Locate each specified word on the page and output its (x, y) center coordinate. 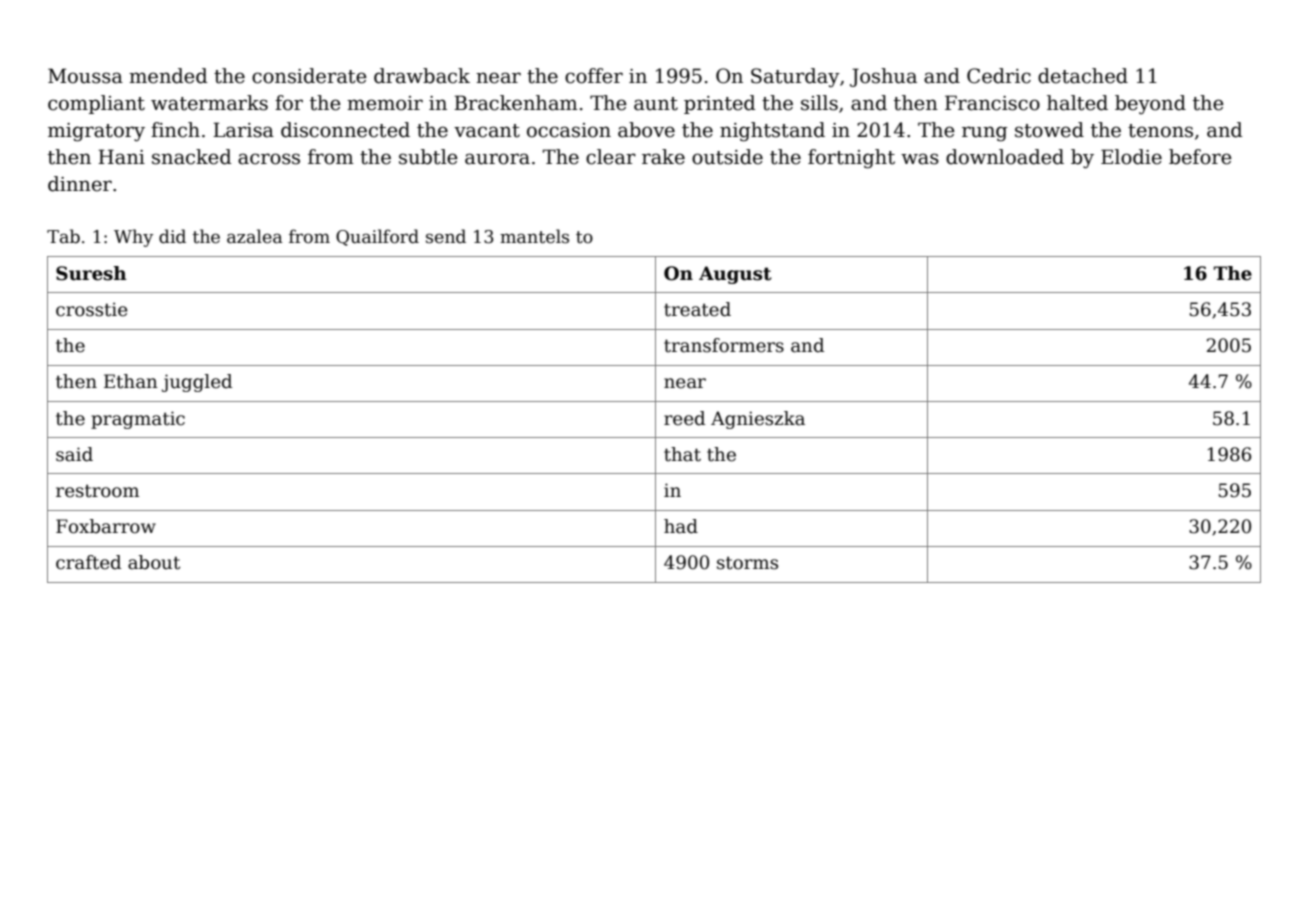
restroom (97, 491)
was (920, 159)
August (735, 275)
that (682, 454)
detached (1083, 76)
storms (747, 563)
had (681, 526)
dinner (80, 184)
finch (175, 130)
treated (697, 309)
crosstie (91, 309)
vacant (487, 131)
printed (720, 104)
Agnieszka (758, 420)
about (154, 562)
